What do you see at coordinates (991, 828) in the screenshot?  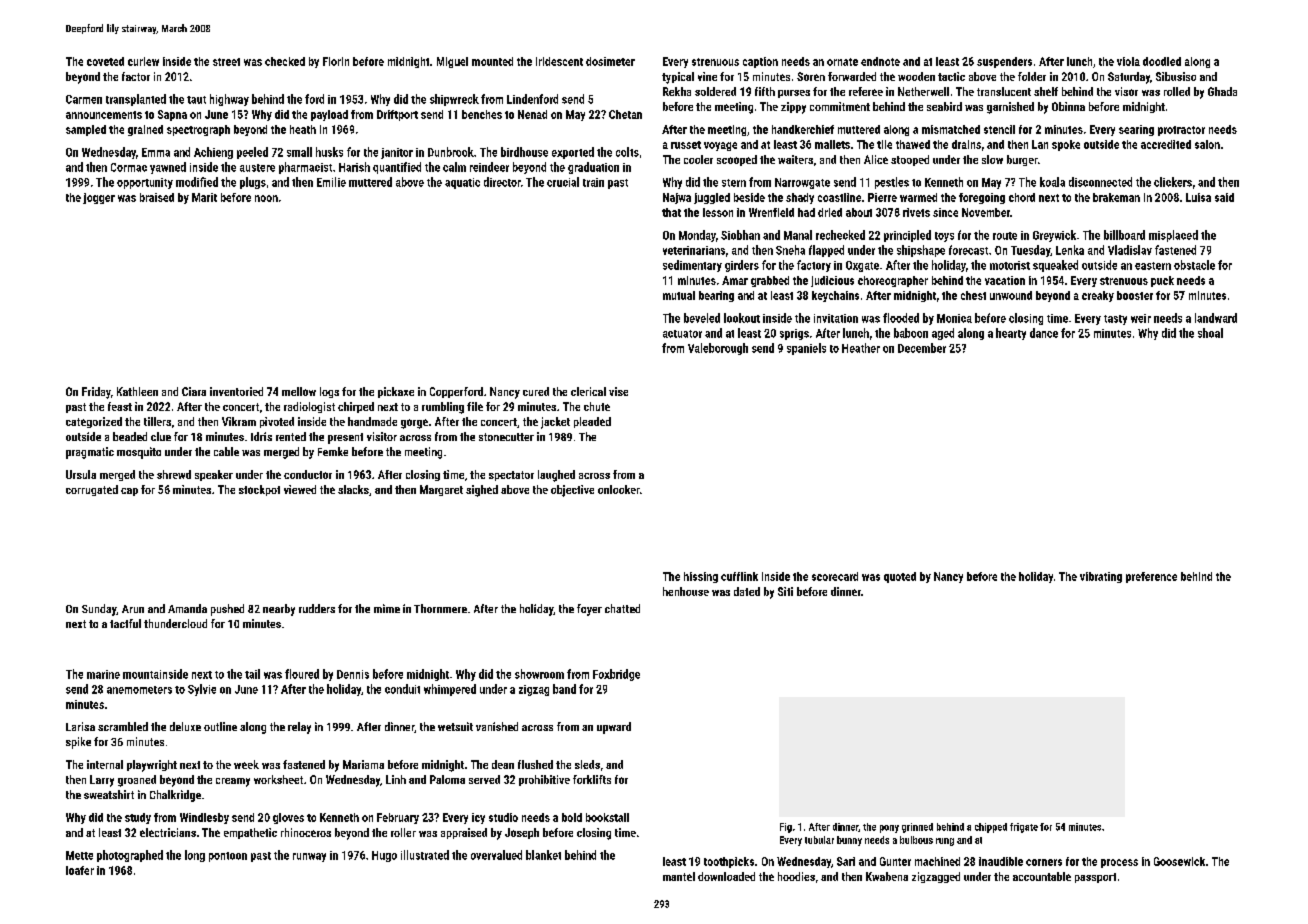 I see `chipped` at bounding box center [991, 828].
